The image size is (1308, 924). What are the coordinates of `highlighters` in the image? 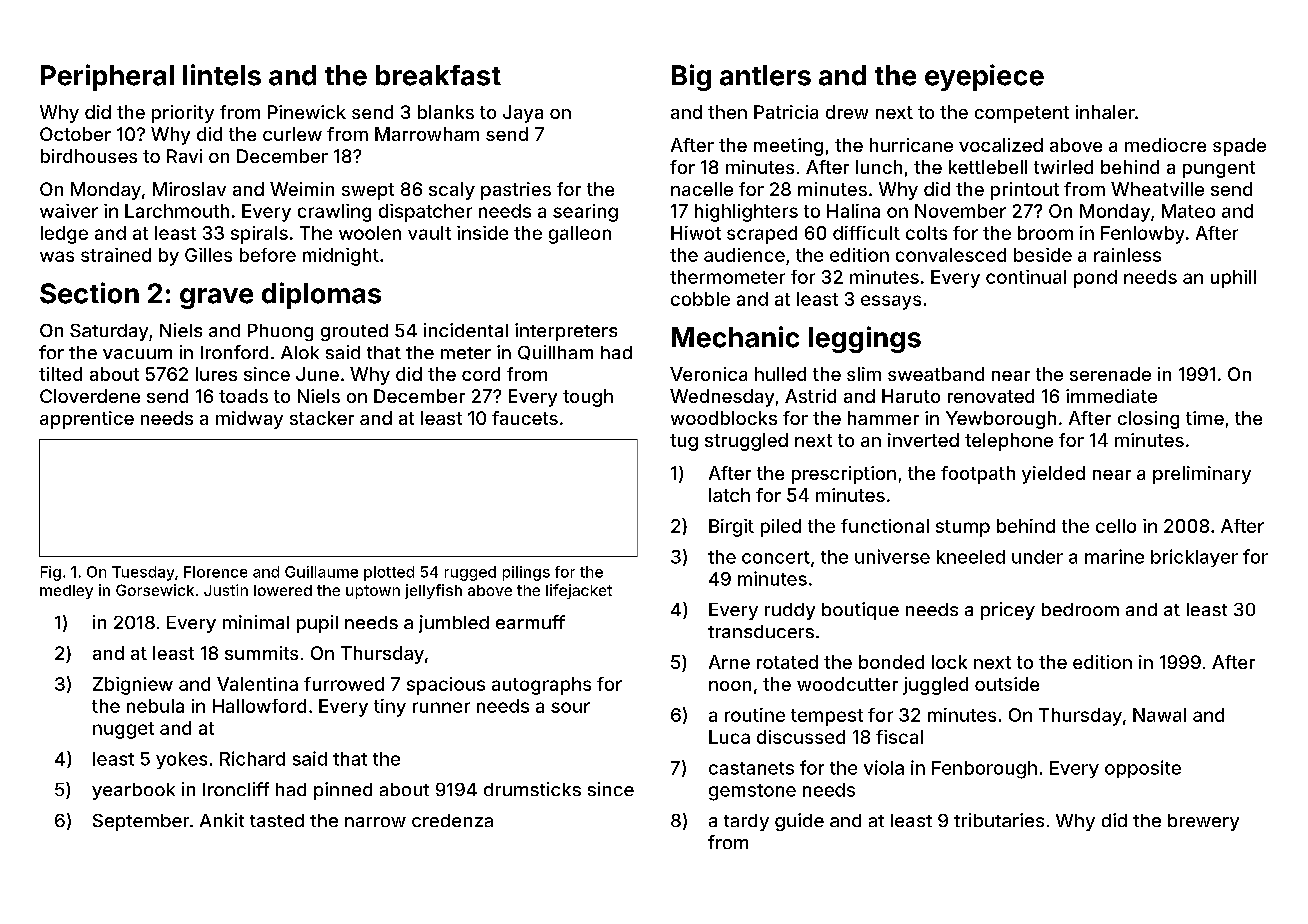 It's located at (746, 213).
